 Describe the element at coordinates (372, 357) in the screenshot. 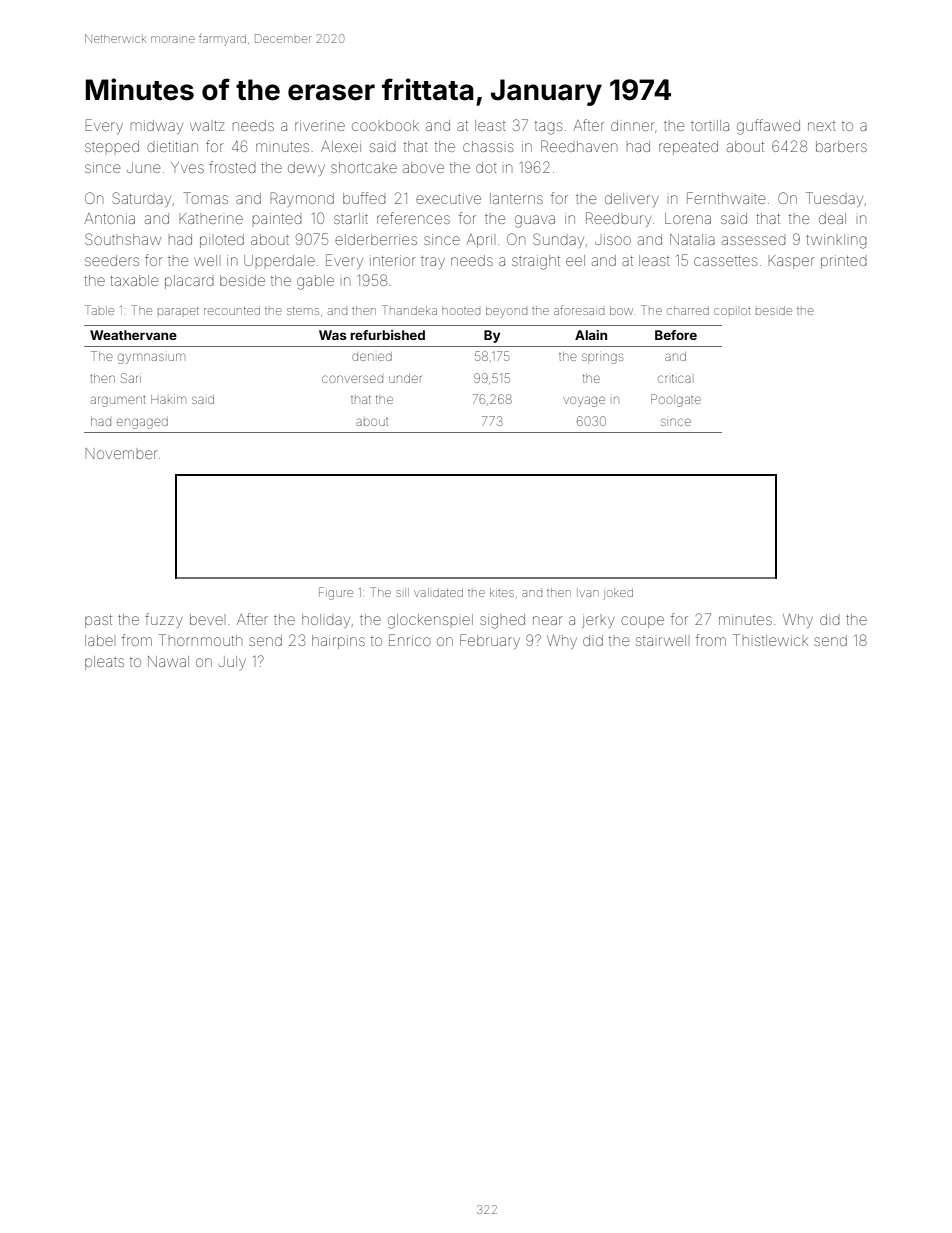

I see `denied` at that location.
